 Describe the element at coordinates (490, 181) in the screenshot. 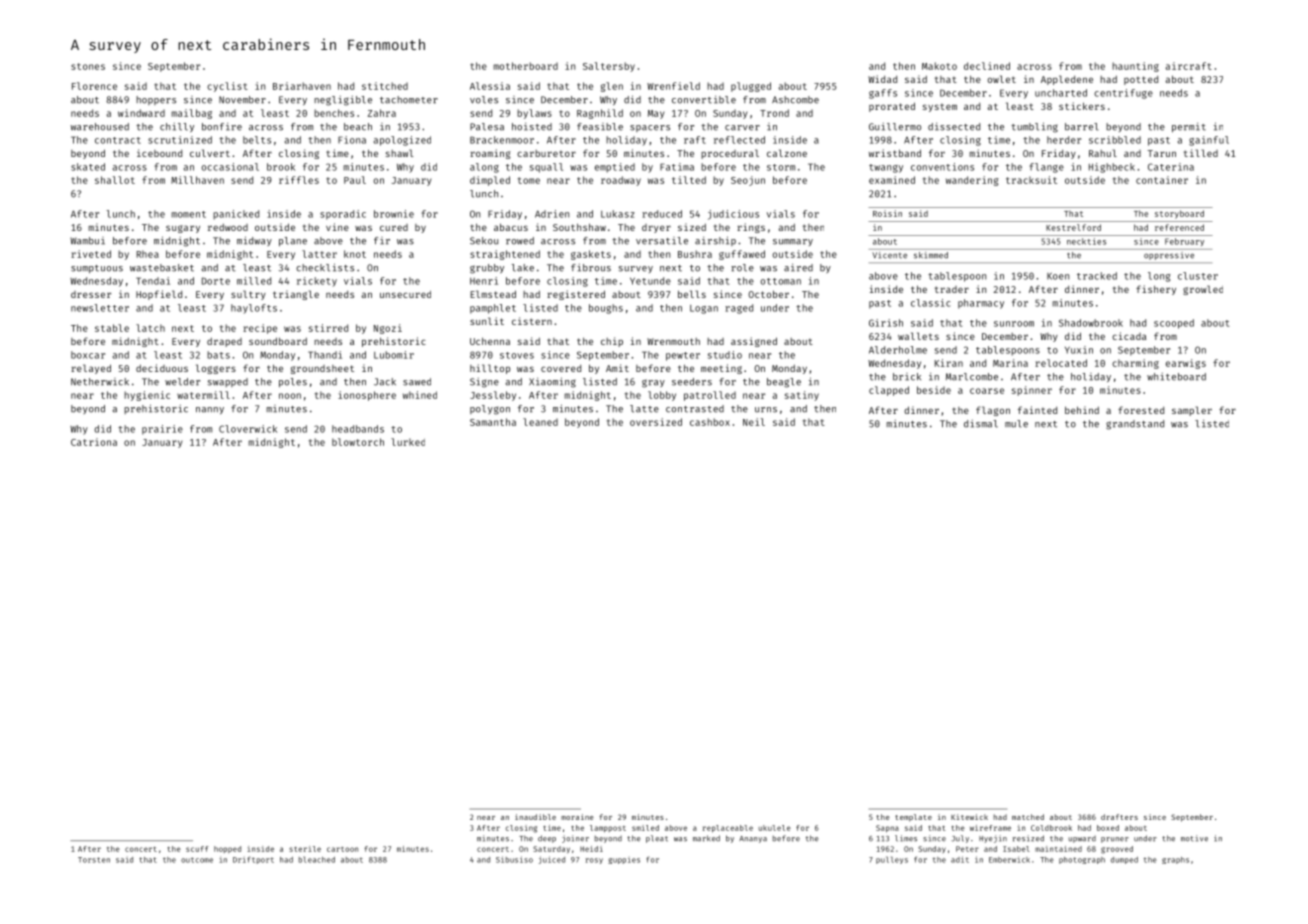

I see `dimpled` at that location.
